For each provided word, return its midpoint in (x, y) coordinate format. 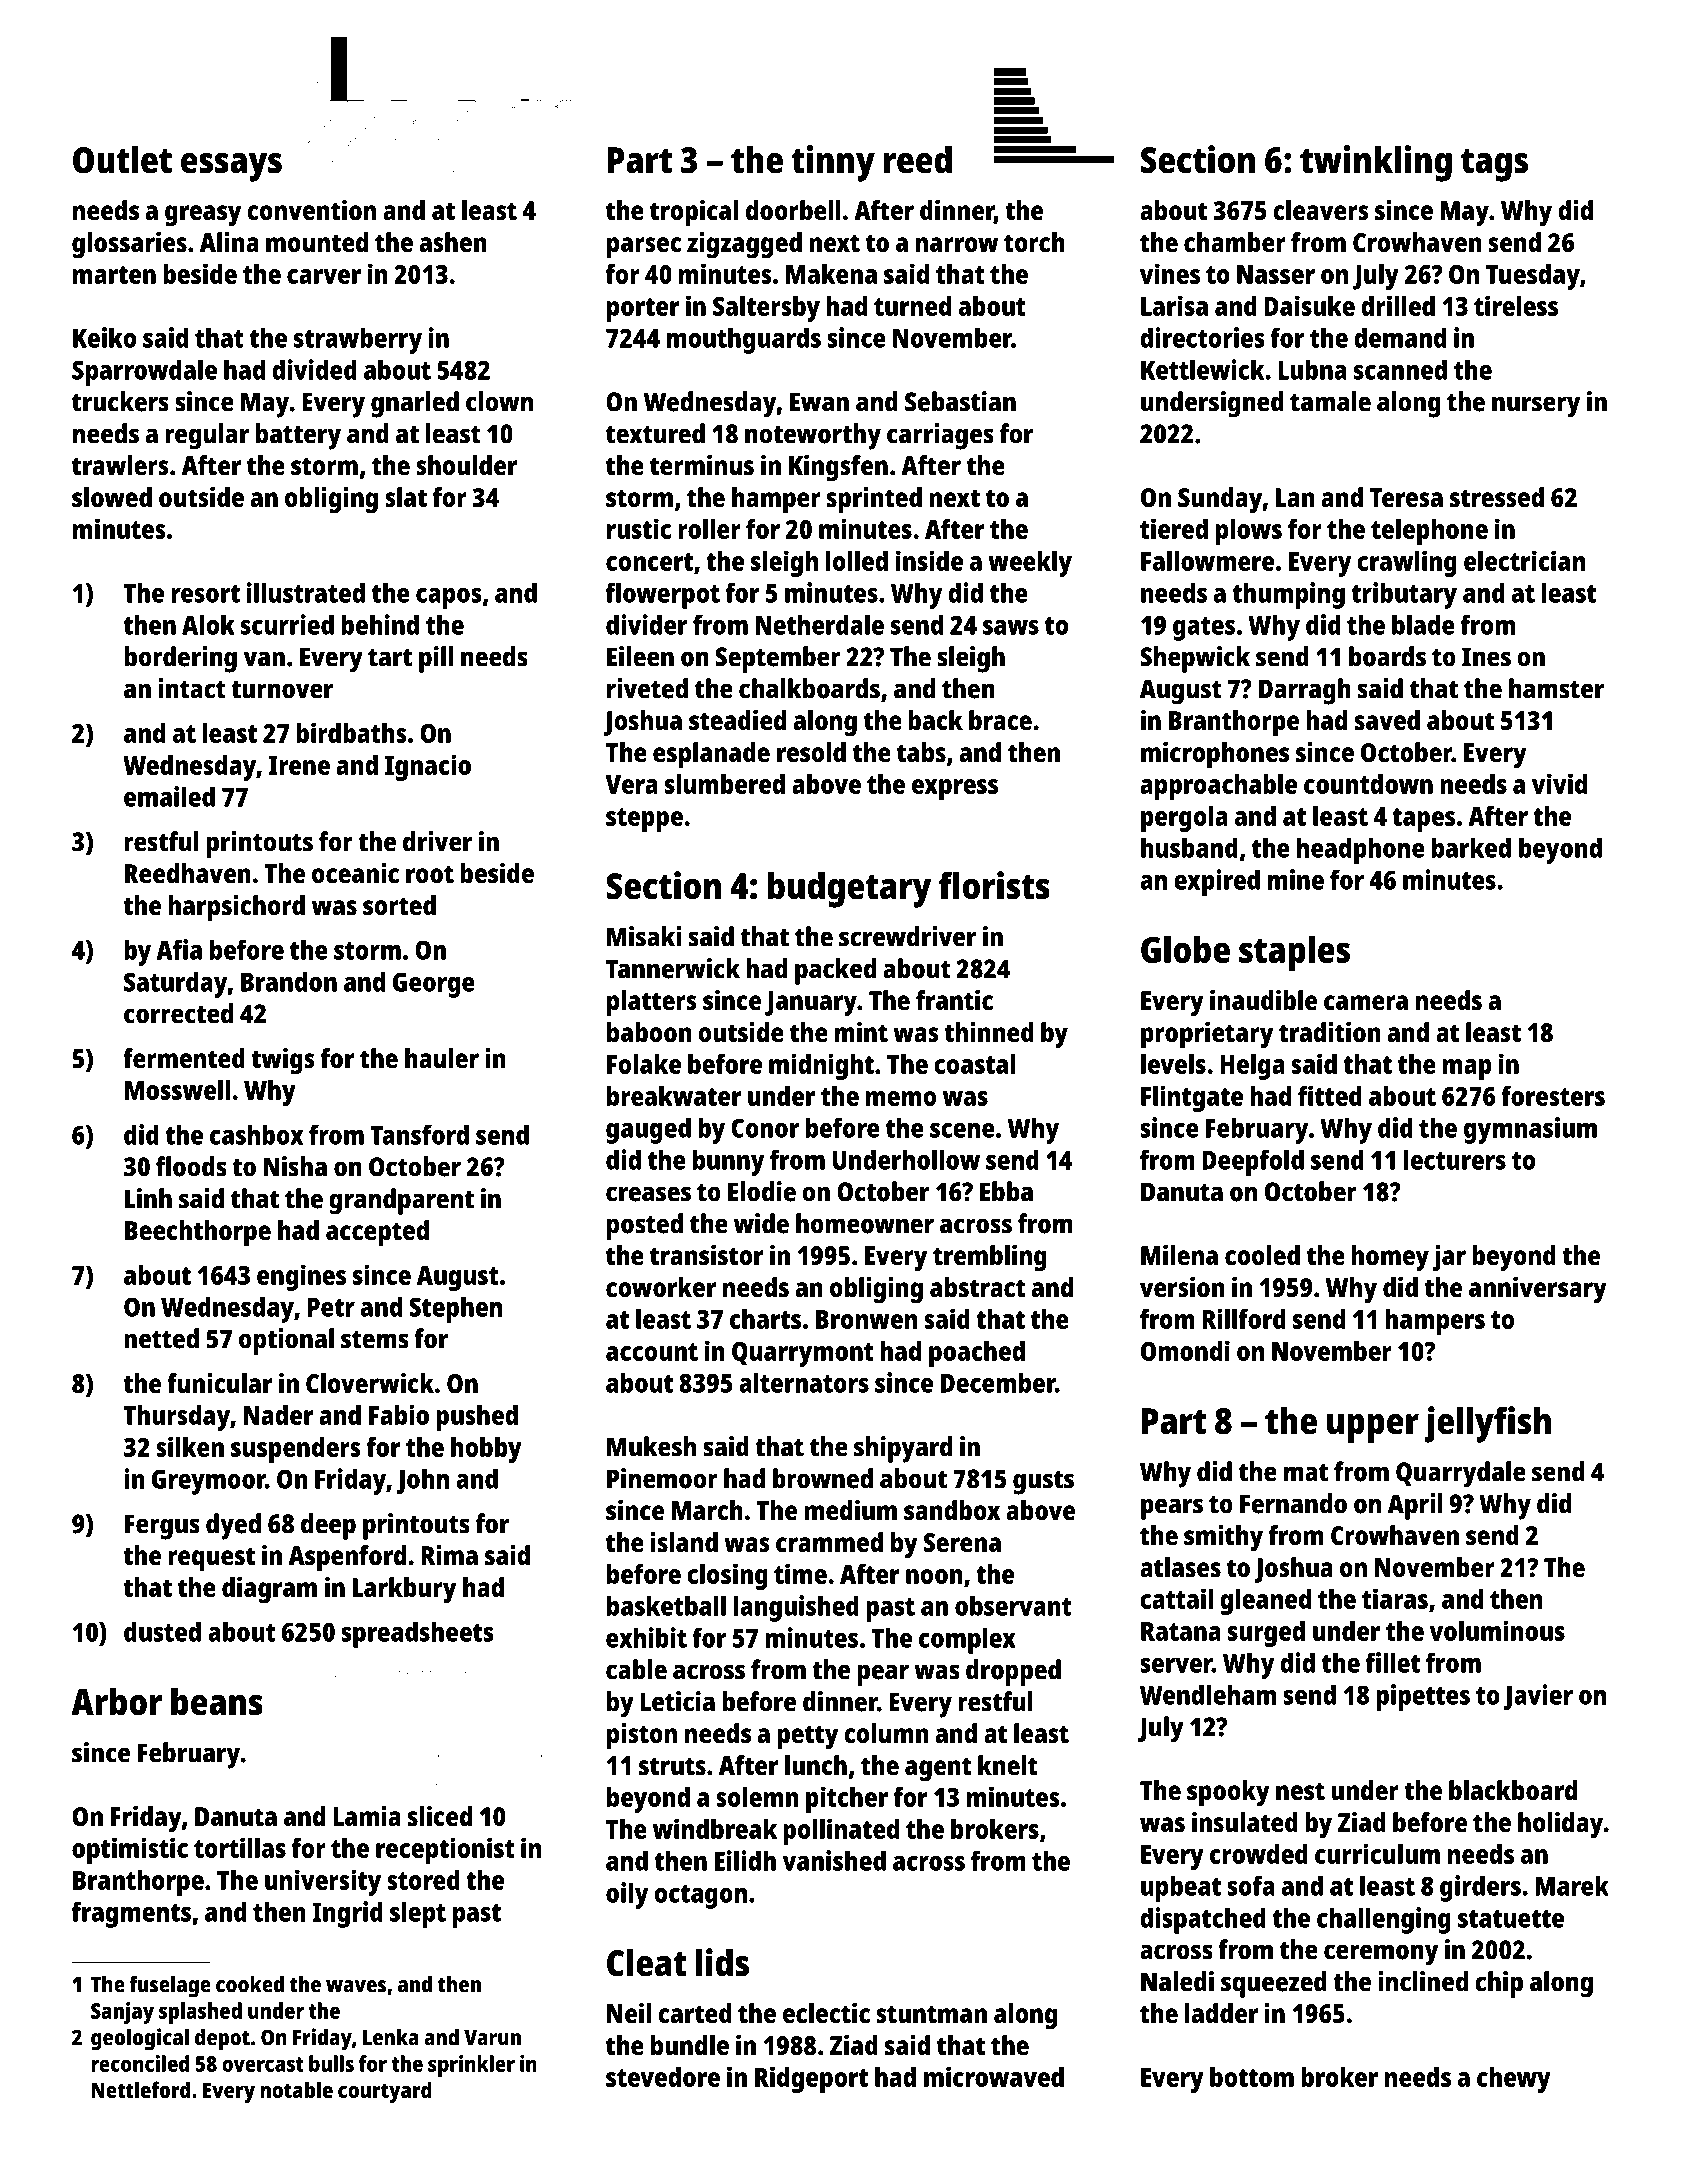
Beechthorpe (198, 1233)
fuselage (170, 1986)
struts (672, 1766)
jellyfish (1487, 1424)
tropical (694, 213)
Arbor (116, 1702)
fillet (1393, 1662)
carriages (940, 436)
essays (231, 167)
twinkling (1376, 163)
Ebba (1006, 1191)
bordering (180, 659)
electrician (1524, 560)
